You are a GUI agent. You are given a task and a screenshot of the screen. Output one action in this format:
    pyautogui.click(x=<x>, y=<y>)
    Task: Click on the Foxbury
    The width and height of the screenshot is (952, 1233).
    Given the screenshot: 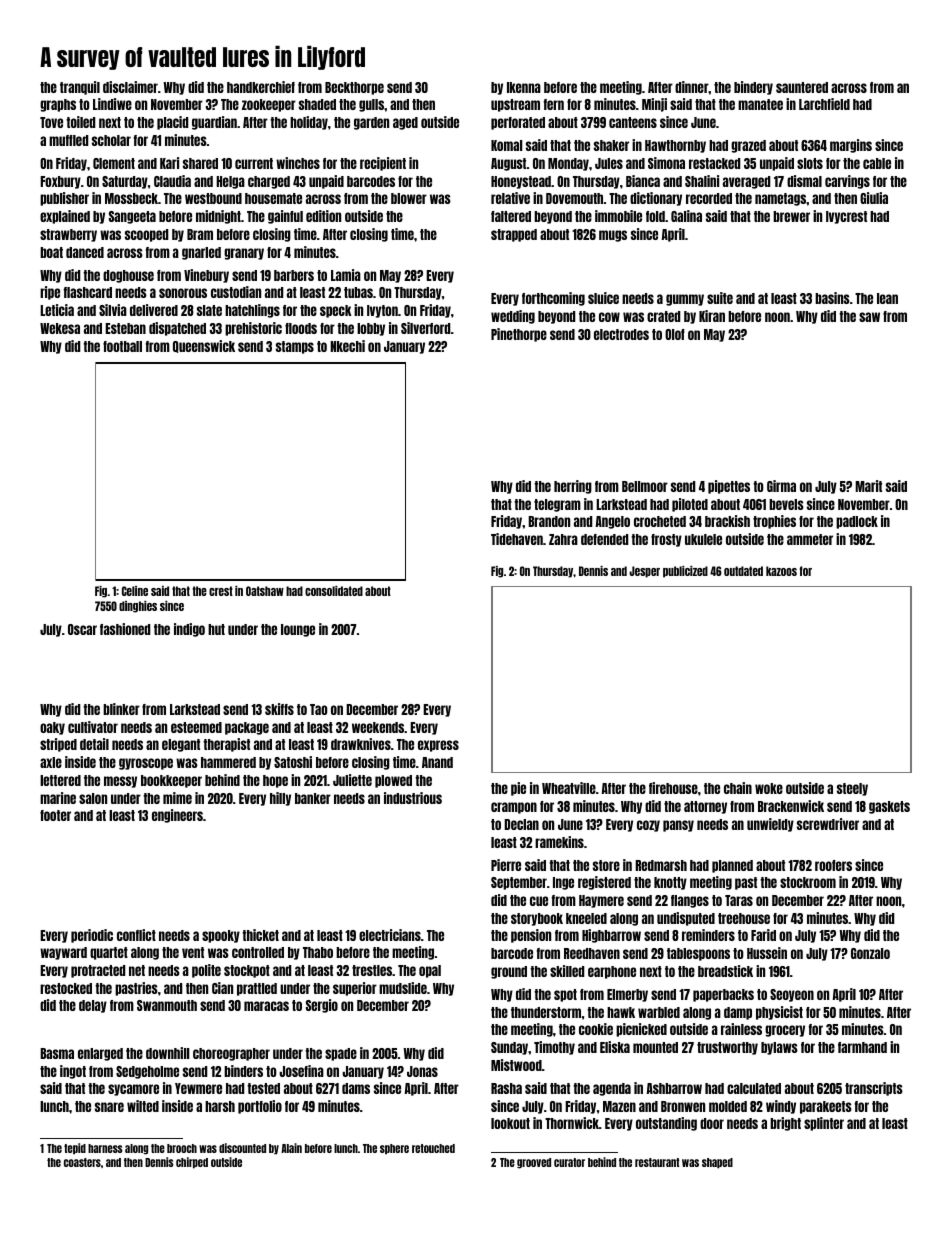 What is the action you would take?
    pyautogui.click(x=60, y=182)
